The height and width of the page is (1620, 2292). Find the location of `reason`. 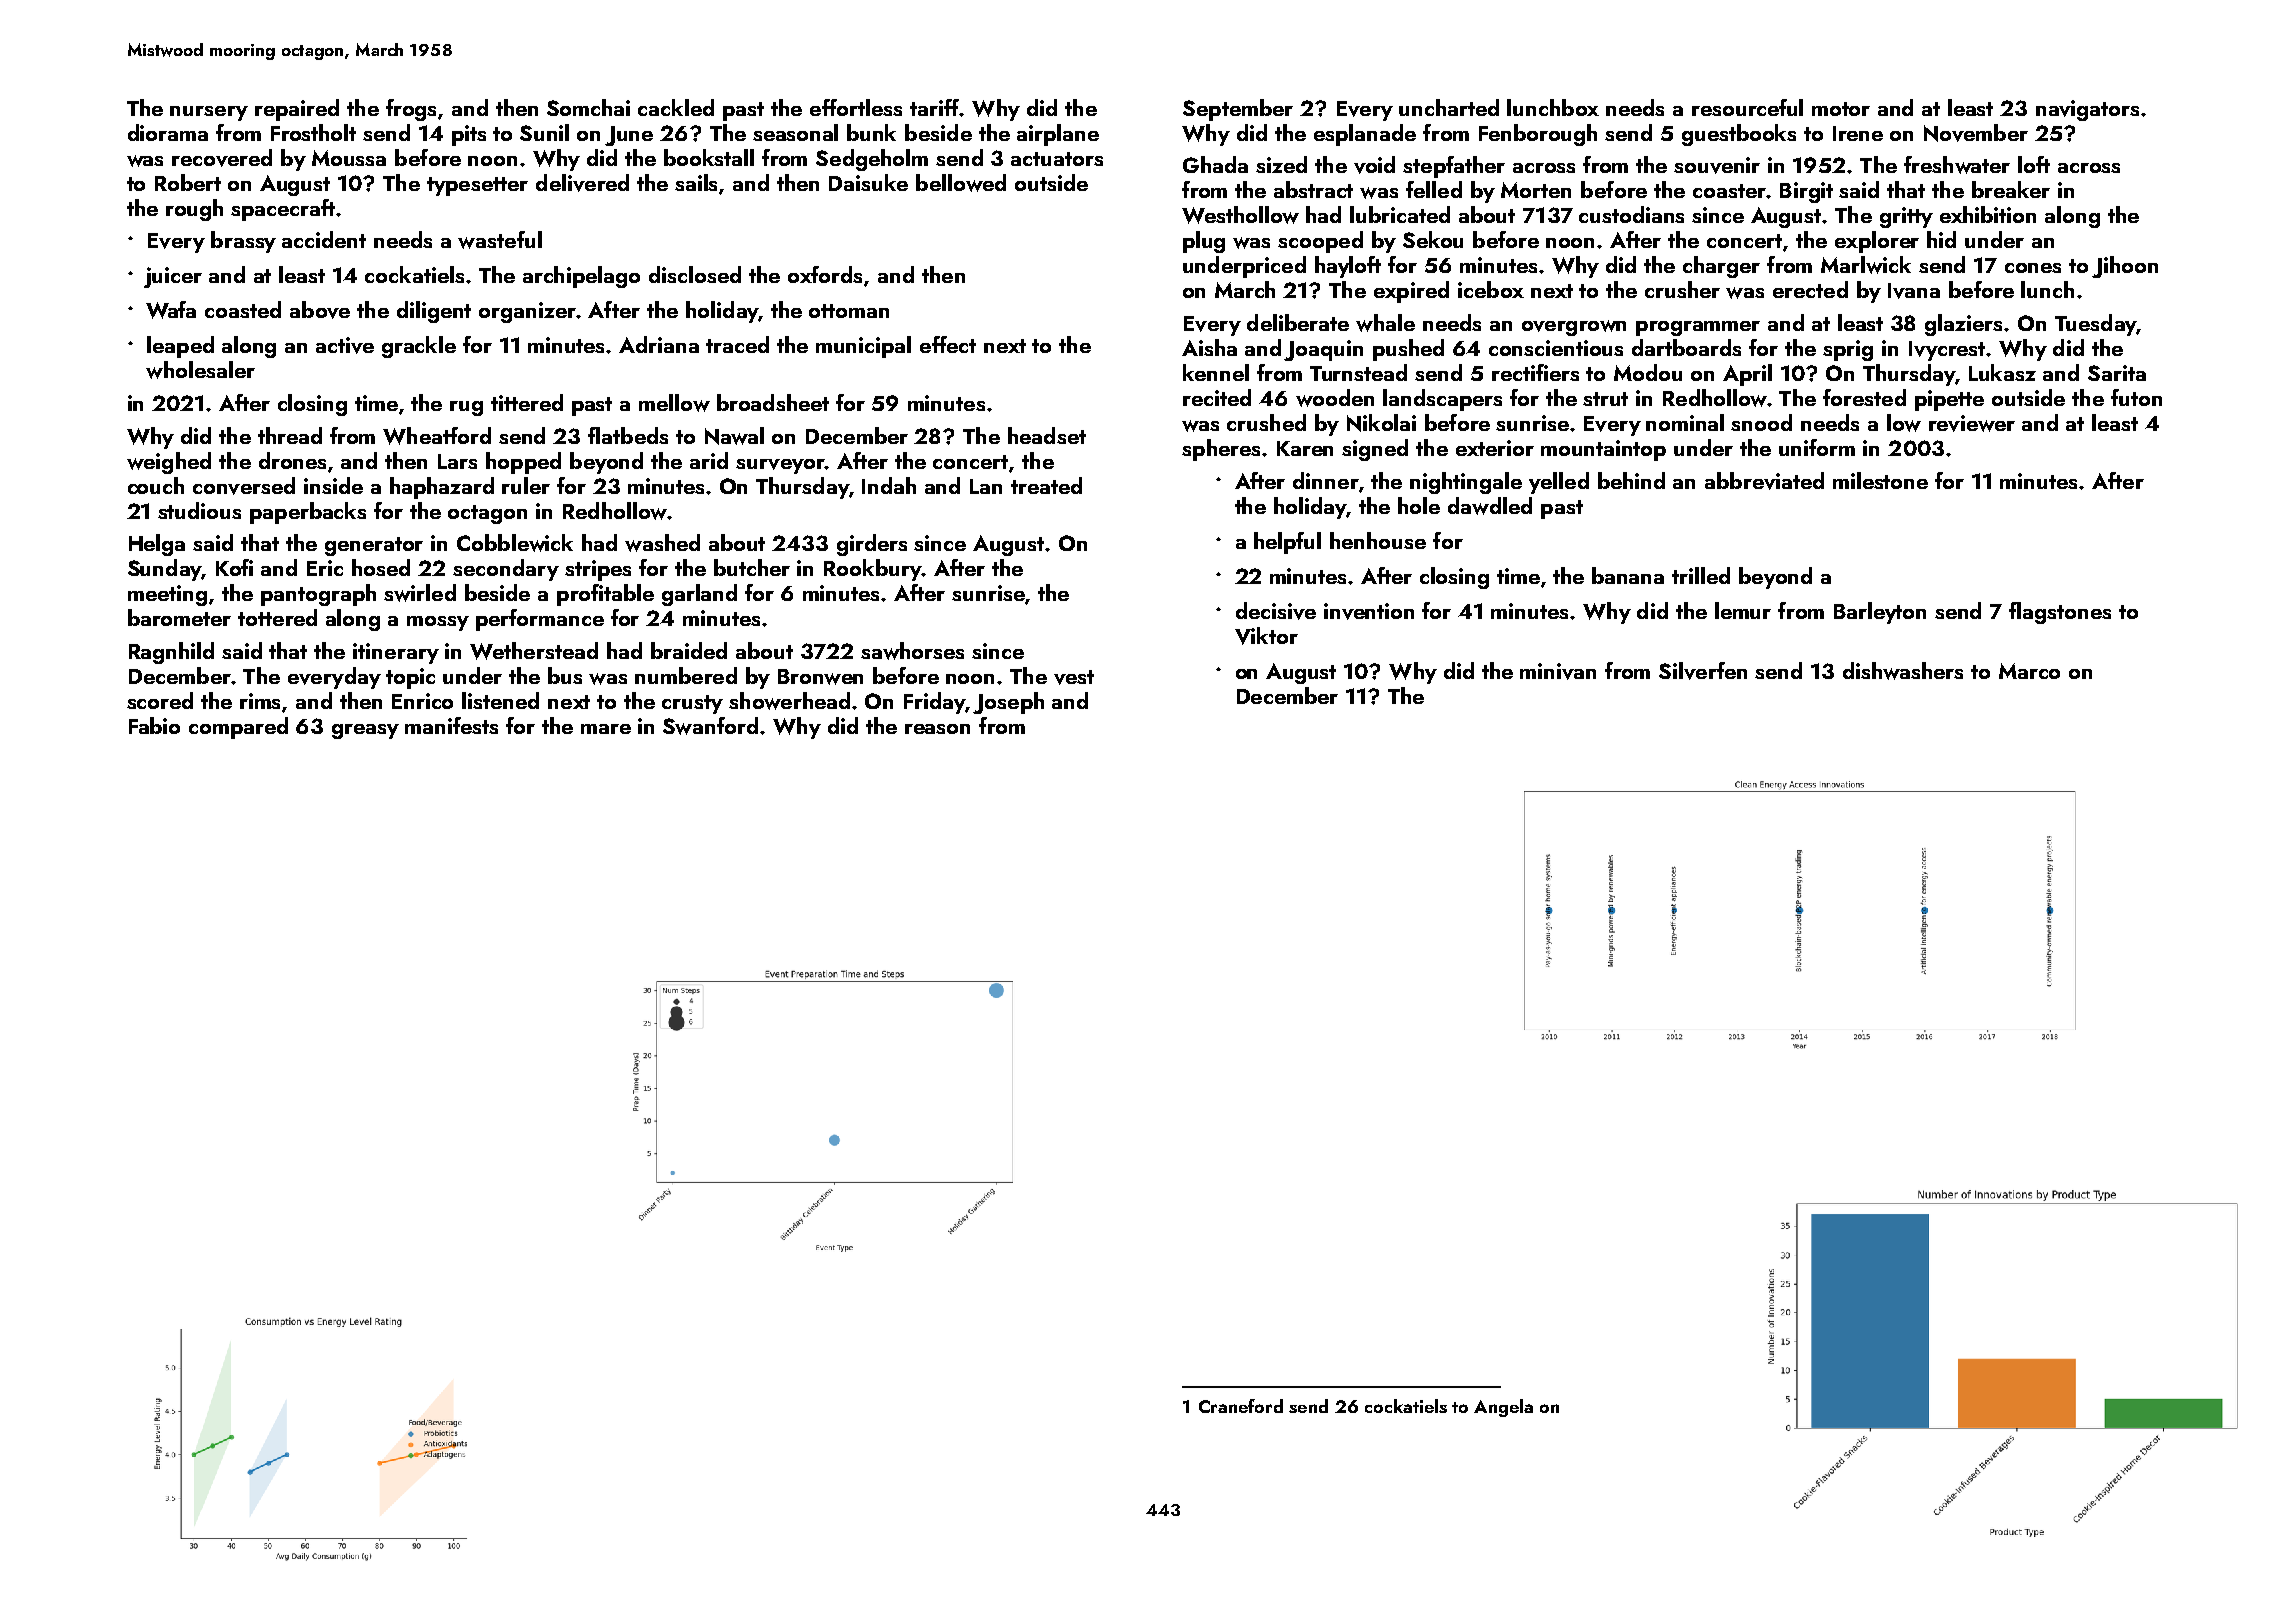

reason is located at coordinates (937, 729).
